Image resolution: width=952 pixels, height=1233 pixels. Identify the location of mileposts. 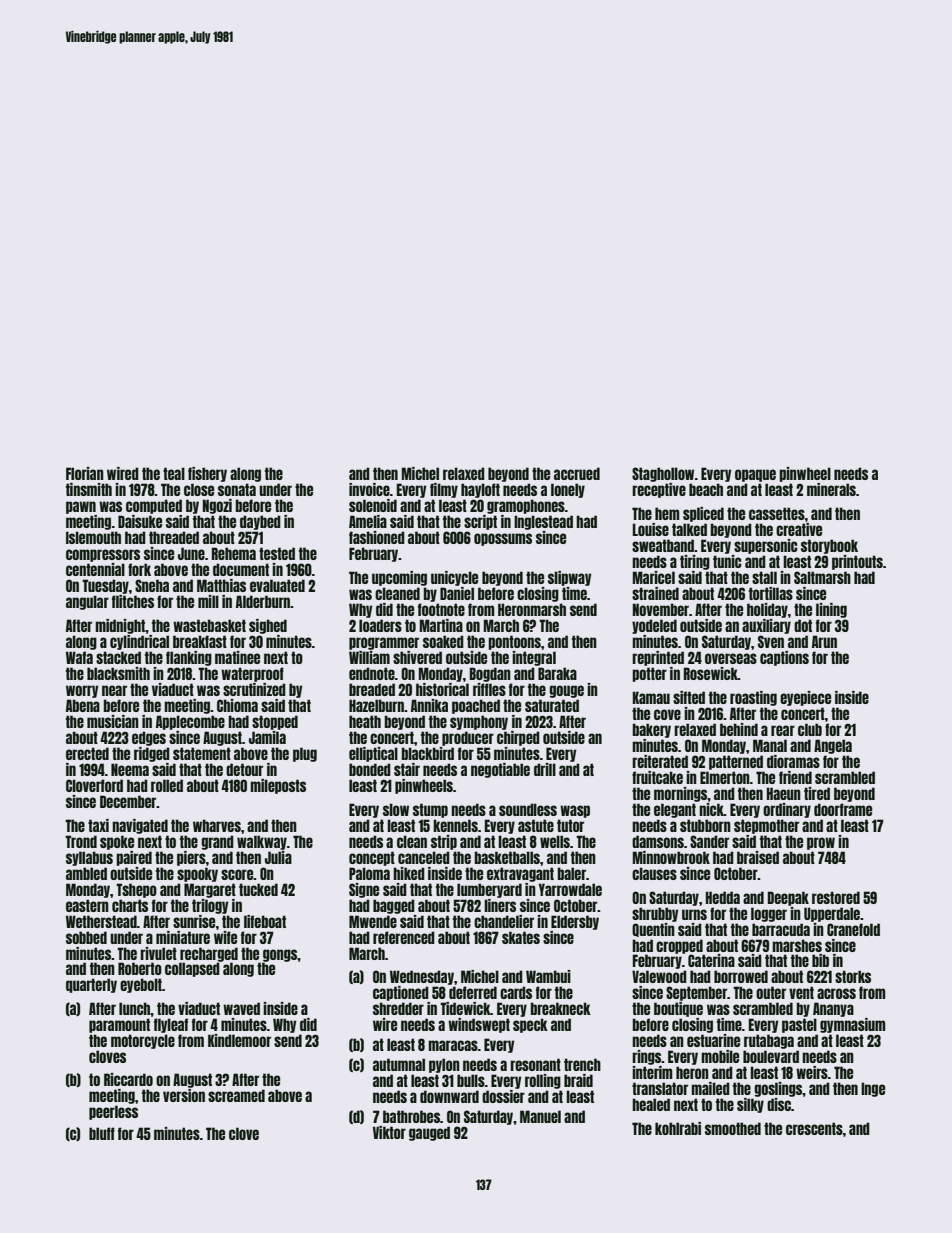
(278, 786).
